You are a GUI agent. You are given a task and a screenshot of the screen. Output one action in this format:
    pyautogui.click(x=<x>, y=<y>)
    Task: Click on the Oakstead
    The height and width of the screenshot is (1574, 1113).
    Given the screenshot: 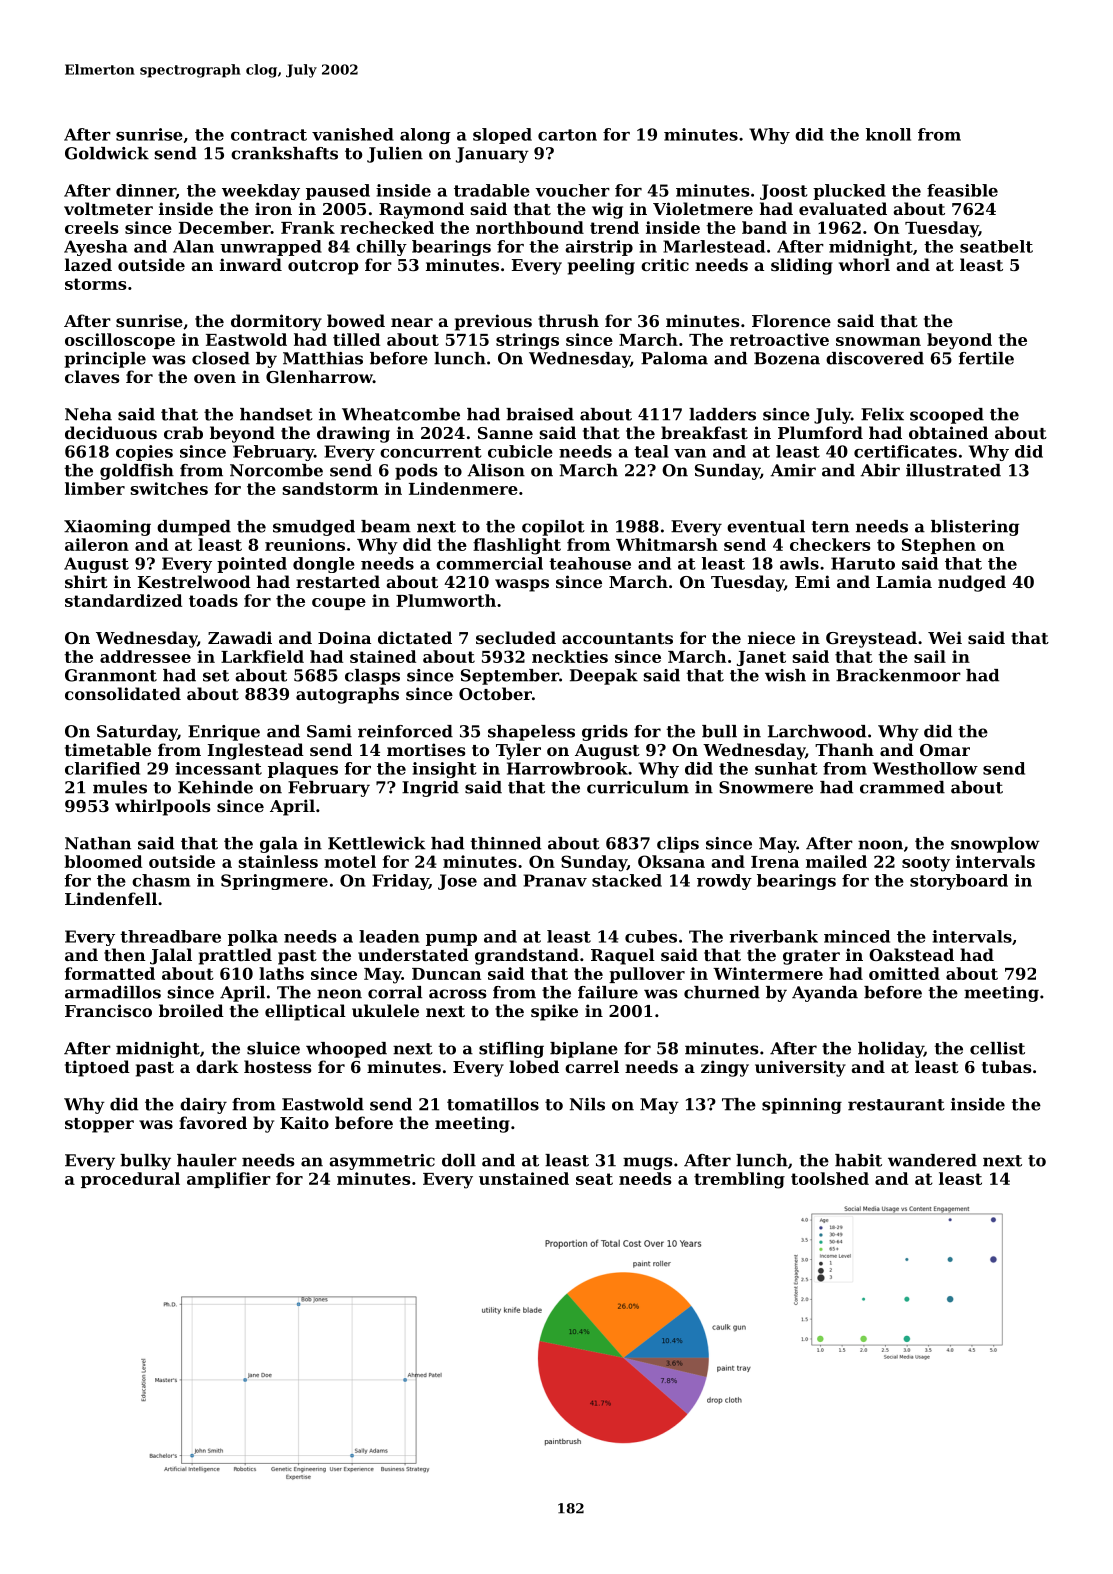 What is the action you would take?
    pyautogui.click(x=911, y=954)
